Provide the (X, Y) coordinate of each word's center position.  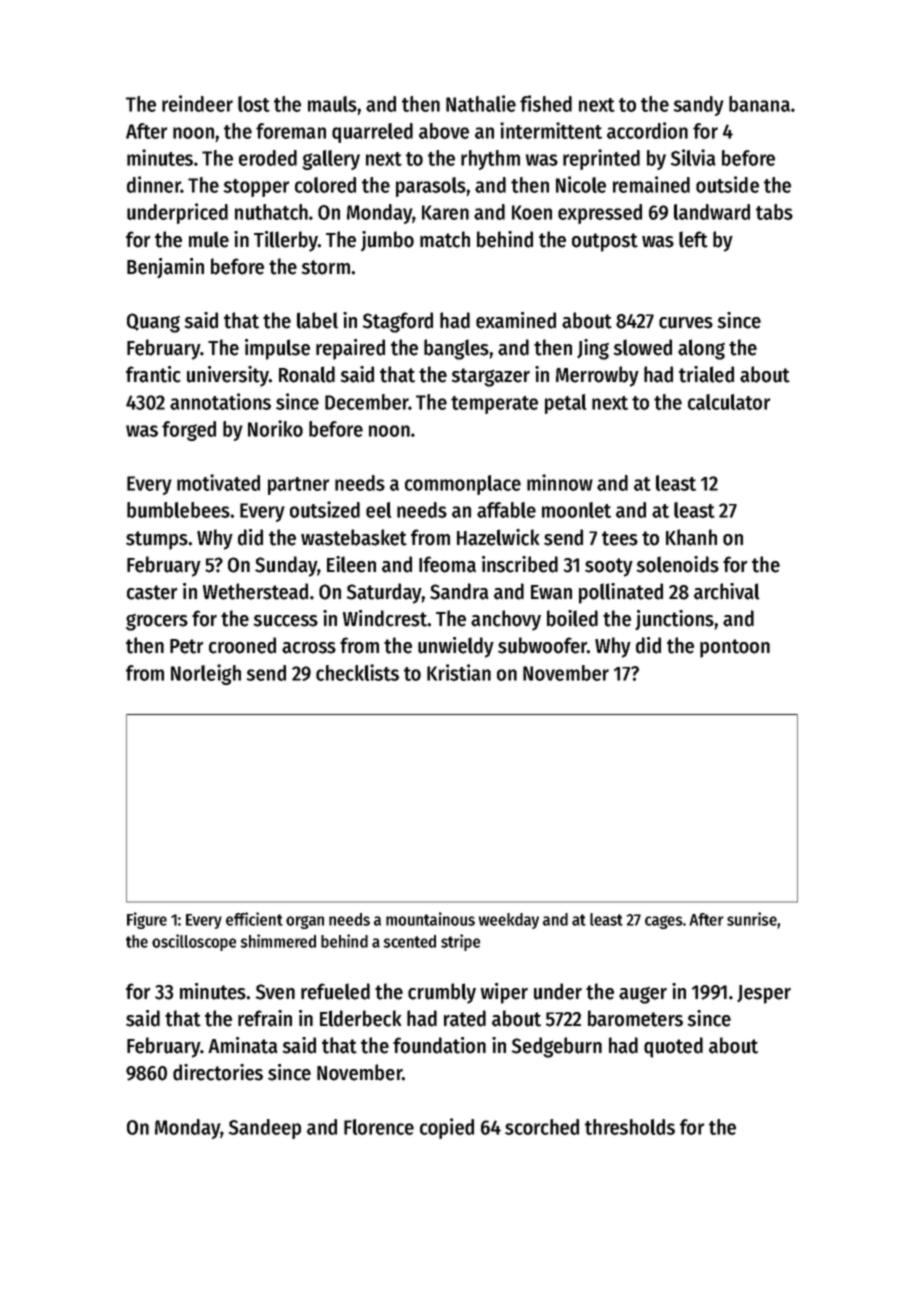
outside (727, 184)
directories (218, 1072)
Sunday (286, 566)
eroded (268, 158)
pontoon (735, 648)
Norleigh (206, 674)
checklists (357, 672)
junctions (674, 620)
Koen (532, 212)
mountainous (430, 919)
